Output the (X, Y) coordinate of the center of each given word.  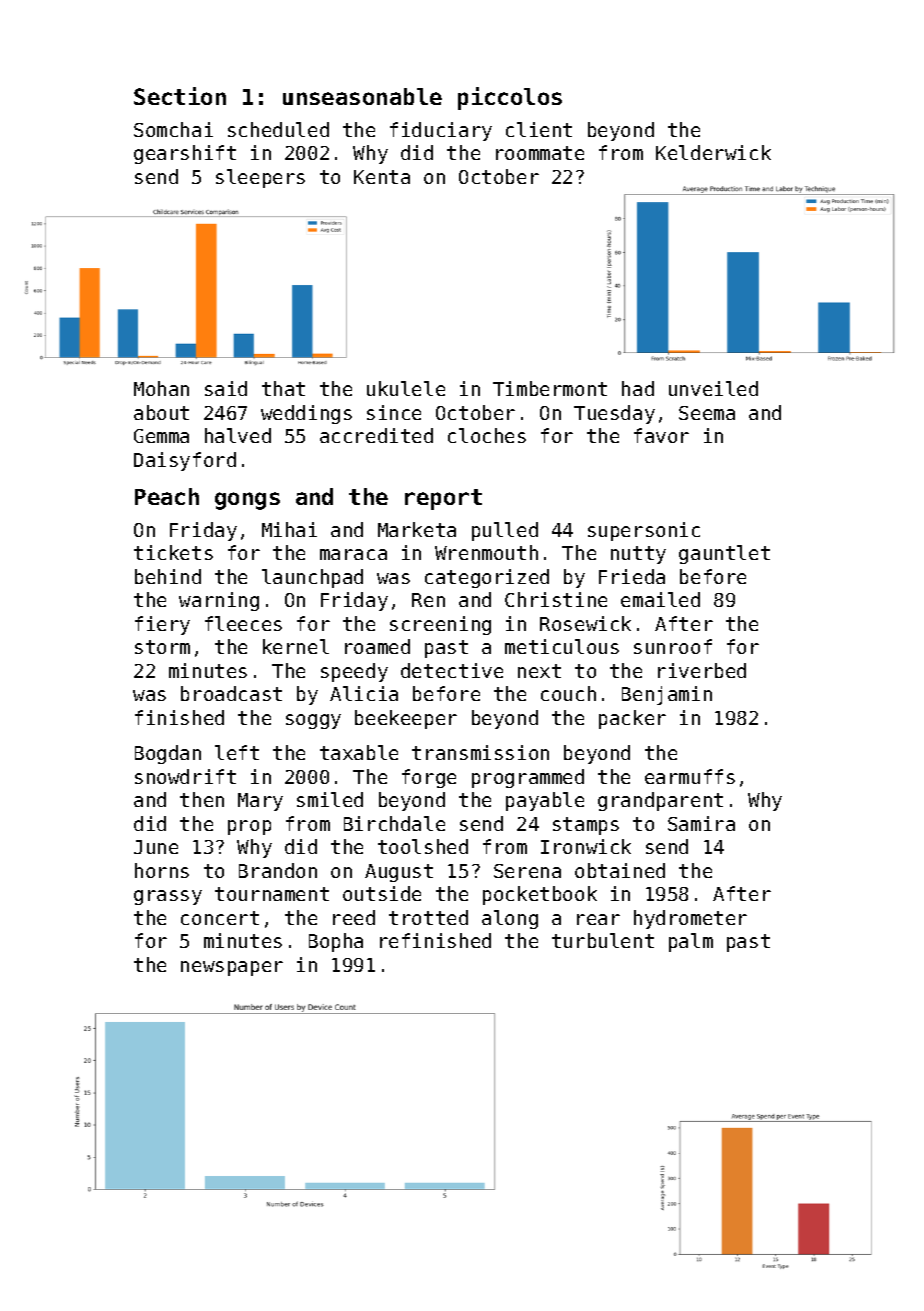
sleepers (260, 178)
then (202, 799)
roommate (540, 153)
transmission (480, 752)
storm (162, 647)
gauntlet (724, 554)
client (539, 129)
